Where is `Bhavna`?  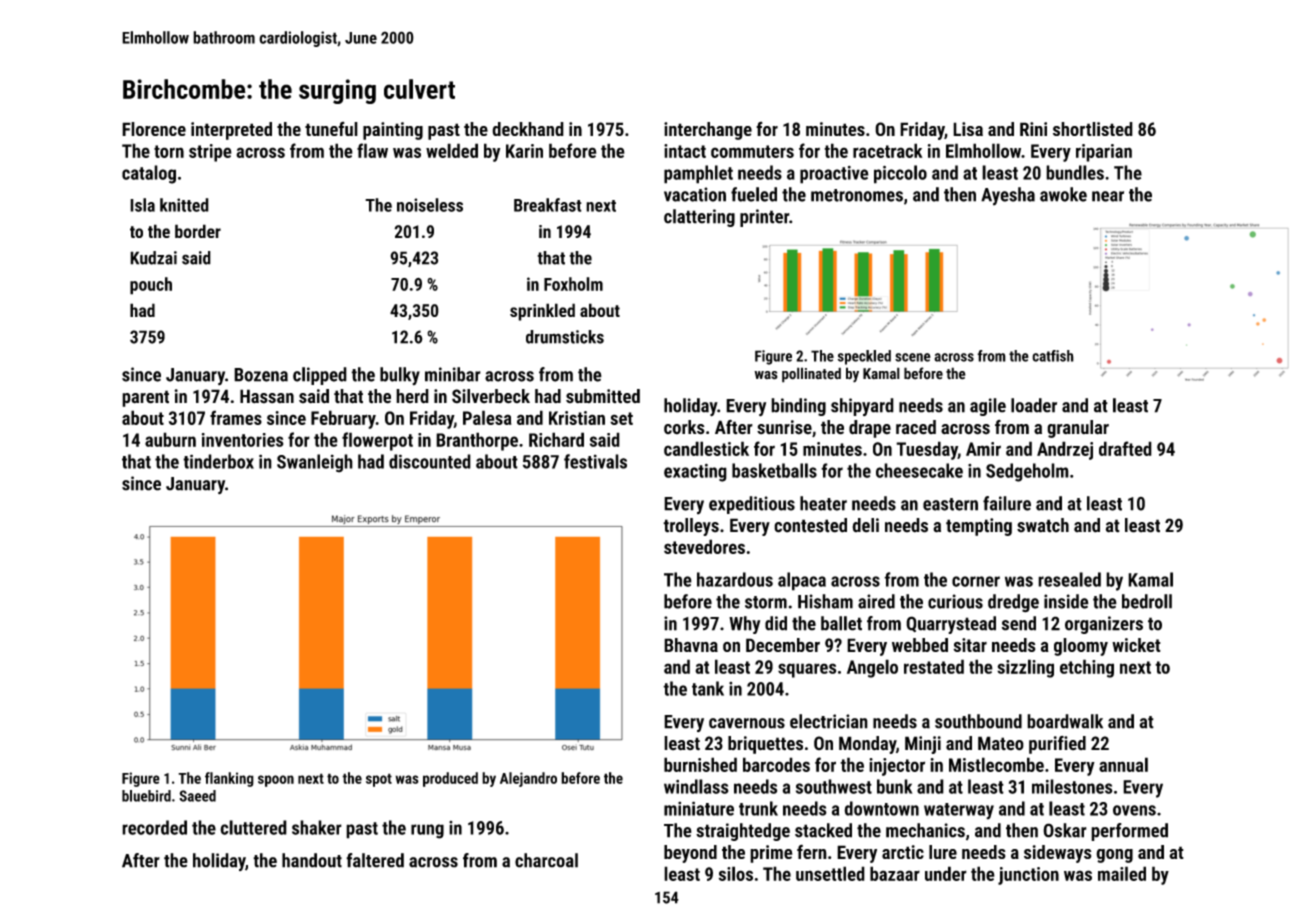 Bhavna is located at coordinates (691, 645).
